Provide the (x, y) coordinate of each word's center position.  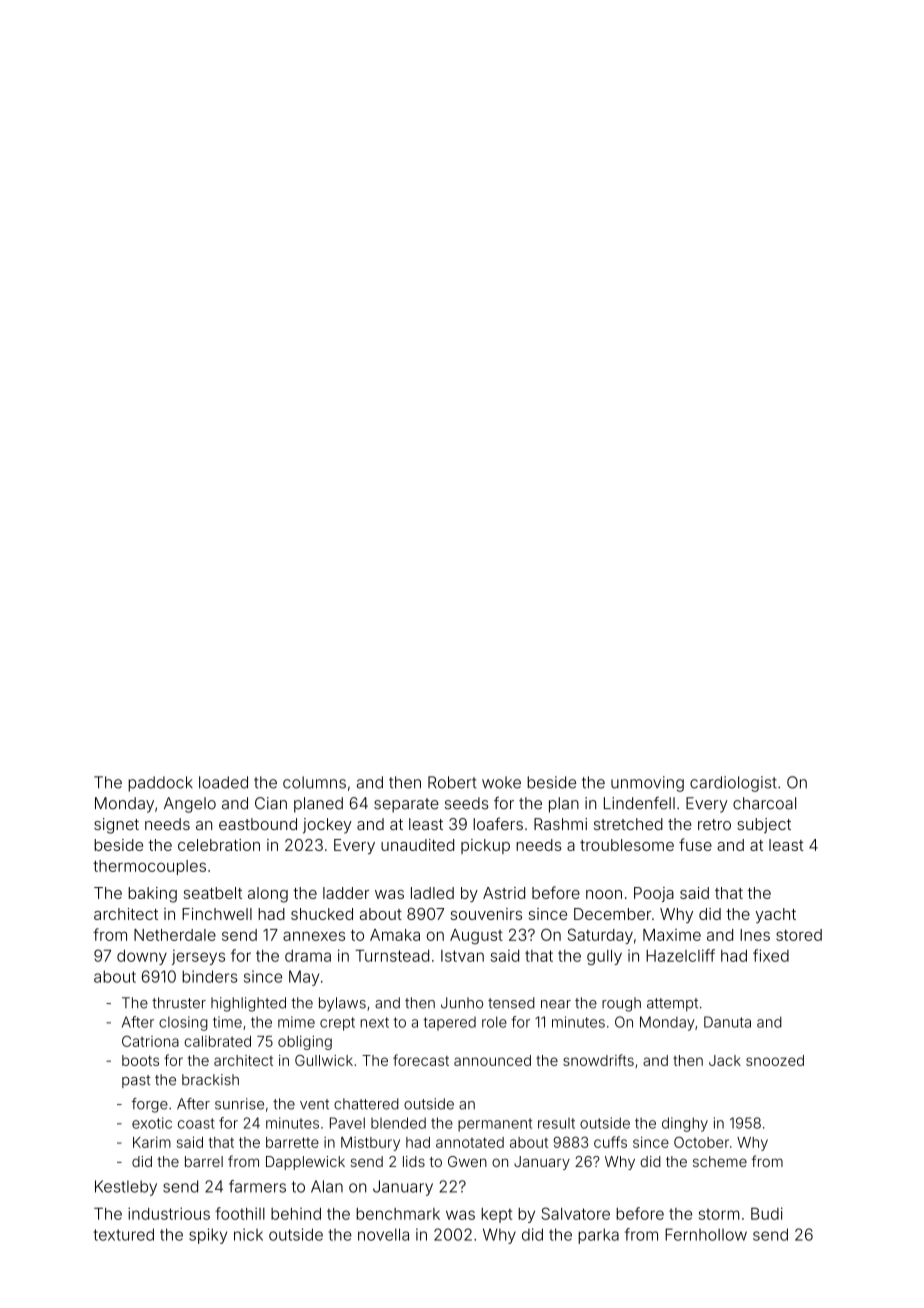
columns (314, 782)
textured (123, 1234)
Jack (725, 1060)
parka (598, 1236)
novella (383, 1234)
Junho (462, 1003)
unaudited (417, 845)
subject (764, 826)
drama (308, 956)
